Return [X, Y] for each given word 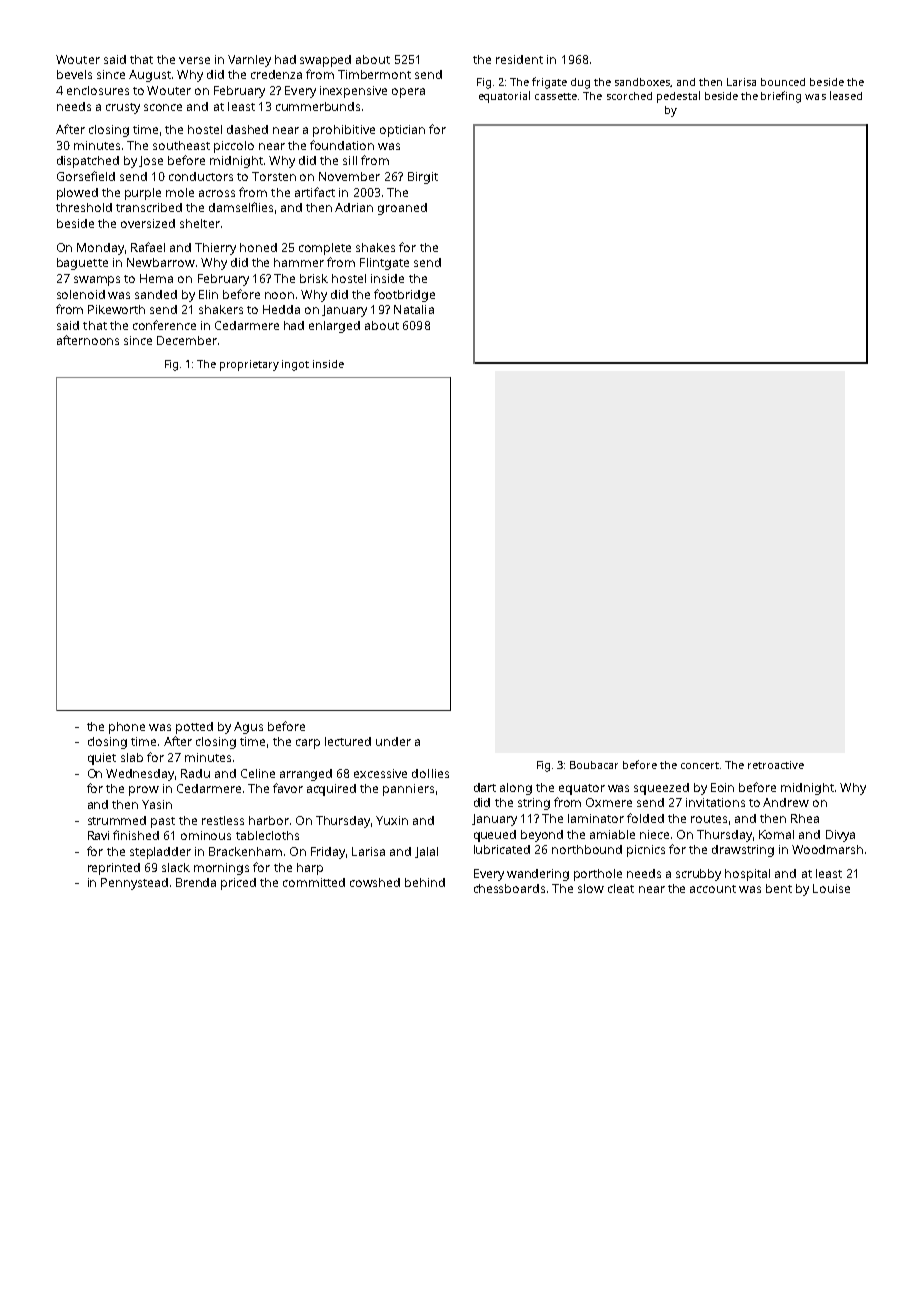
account [713, 889]
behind [425, 882]
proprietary [249, 365]
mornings [221, 869]
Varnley [249, 61]
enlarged [334, 327]
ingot [295, 365]
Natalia [414, 309]
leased [846, 95]
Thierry [215, 249]
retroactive [776, 765]
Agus [248, 728]
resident [519, 59]
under [393, 741]
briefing [781, 97]
